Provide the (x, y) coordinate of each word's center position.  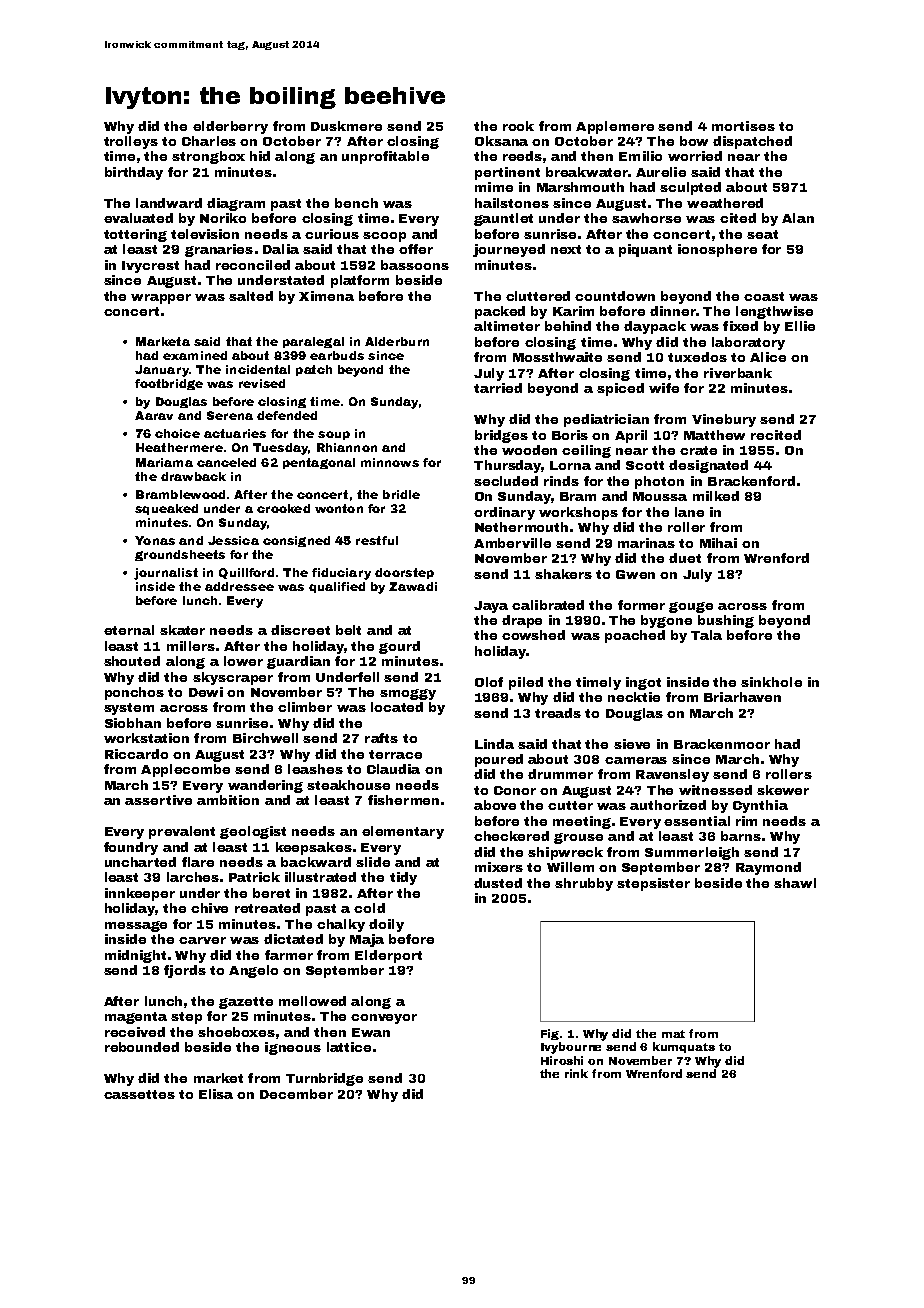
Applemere (615, 127)
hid (260, 156)
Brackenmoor (722, 744)
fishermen (403, 800)
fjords (185, 971)
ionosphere (717, 250)
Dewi (206, 692)
